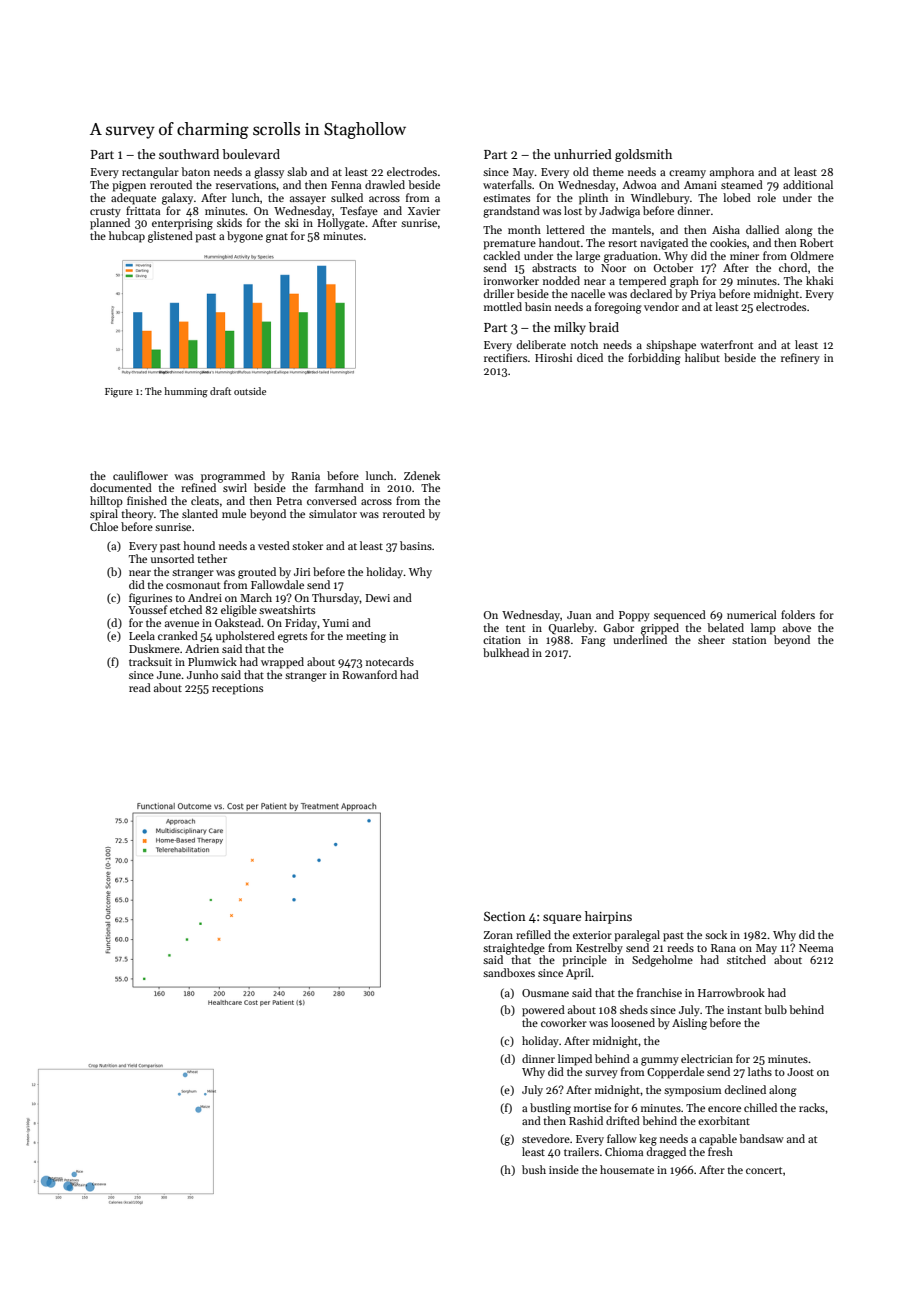 The width and height of the screenshot is (924, 1308). What do you see at coordinates (385, 184) in the screenshot?
I see `drawled` at bounding box center [385, 184].
